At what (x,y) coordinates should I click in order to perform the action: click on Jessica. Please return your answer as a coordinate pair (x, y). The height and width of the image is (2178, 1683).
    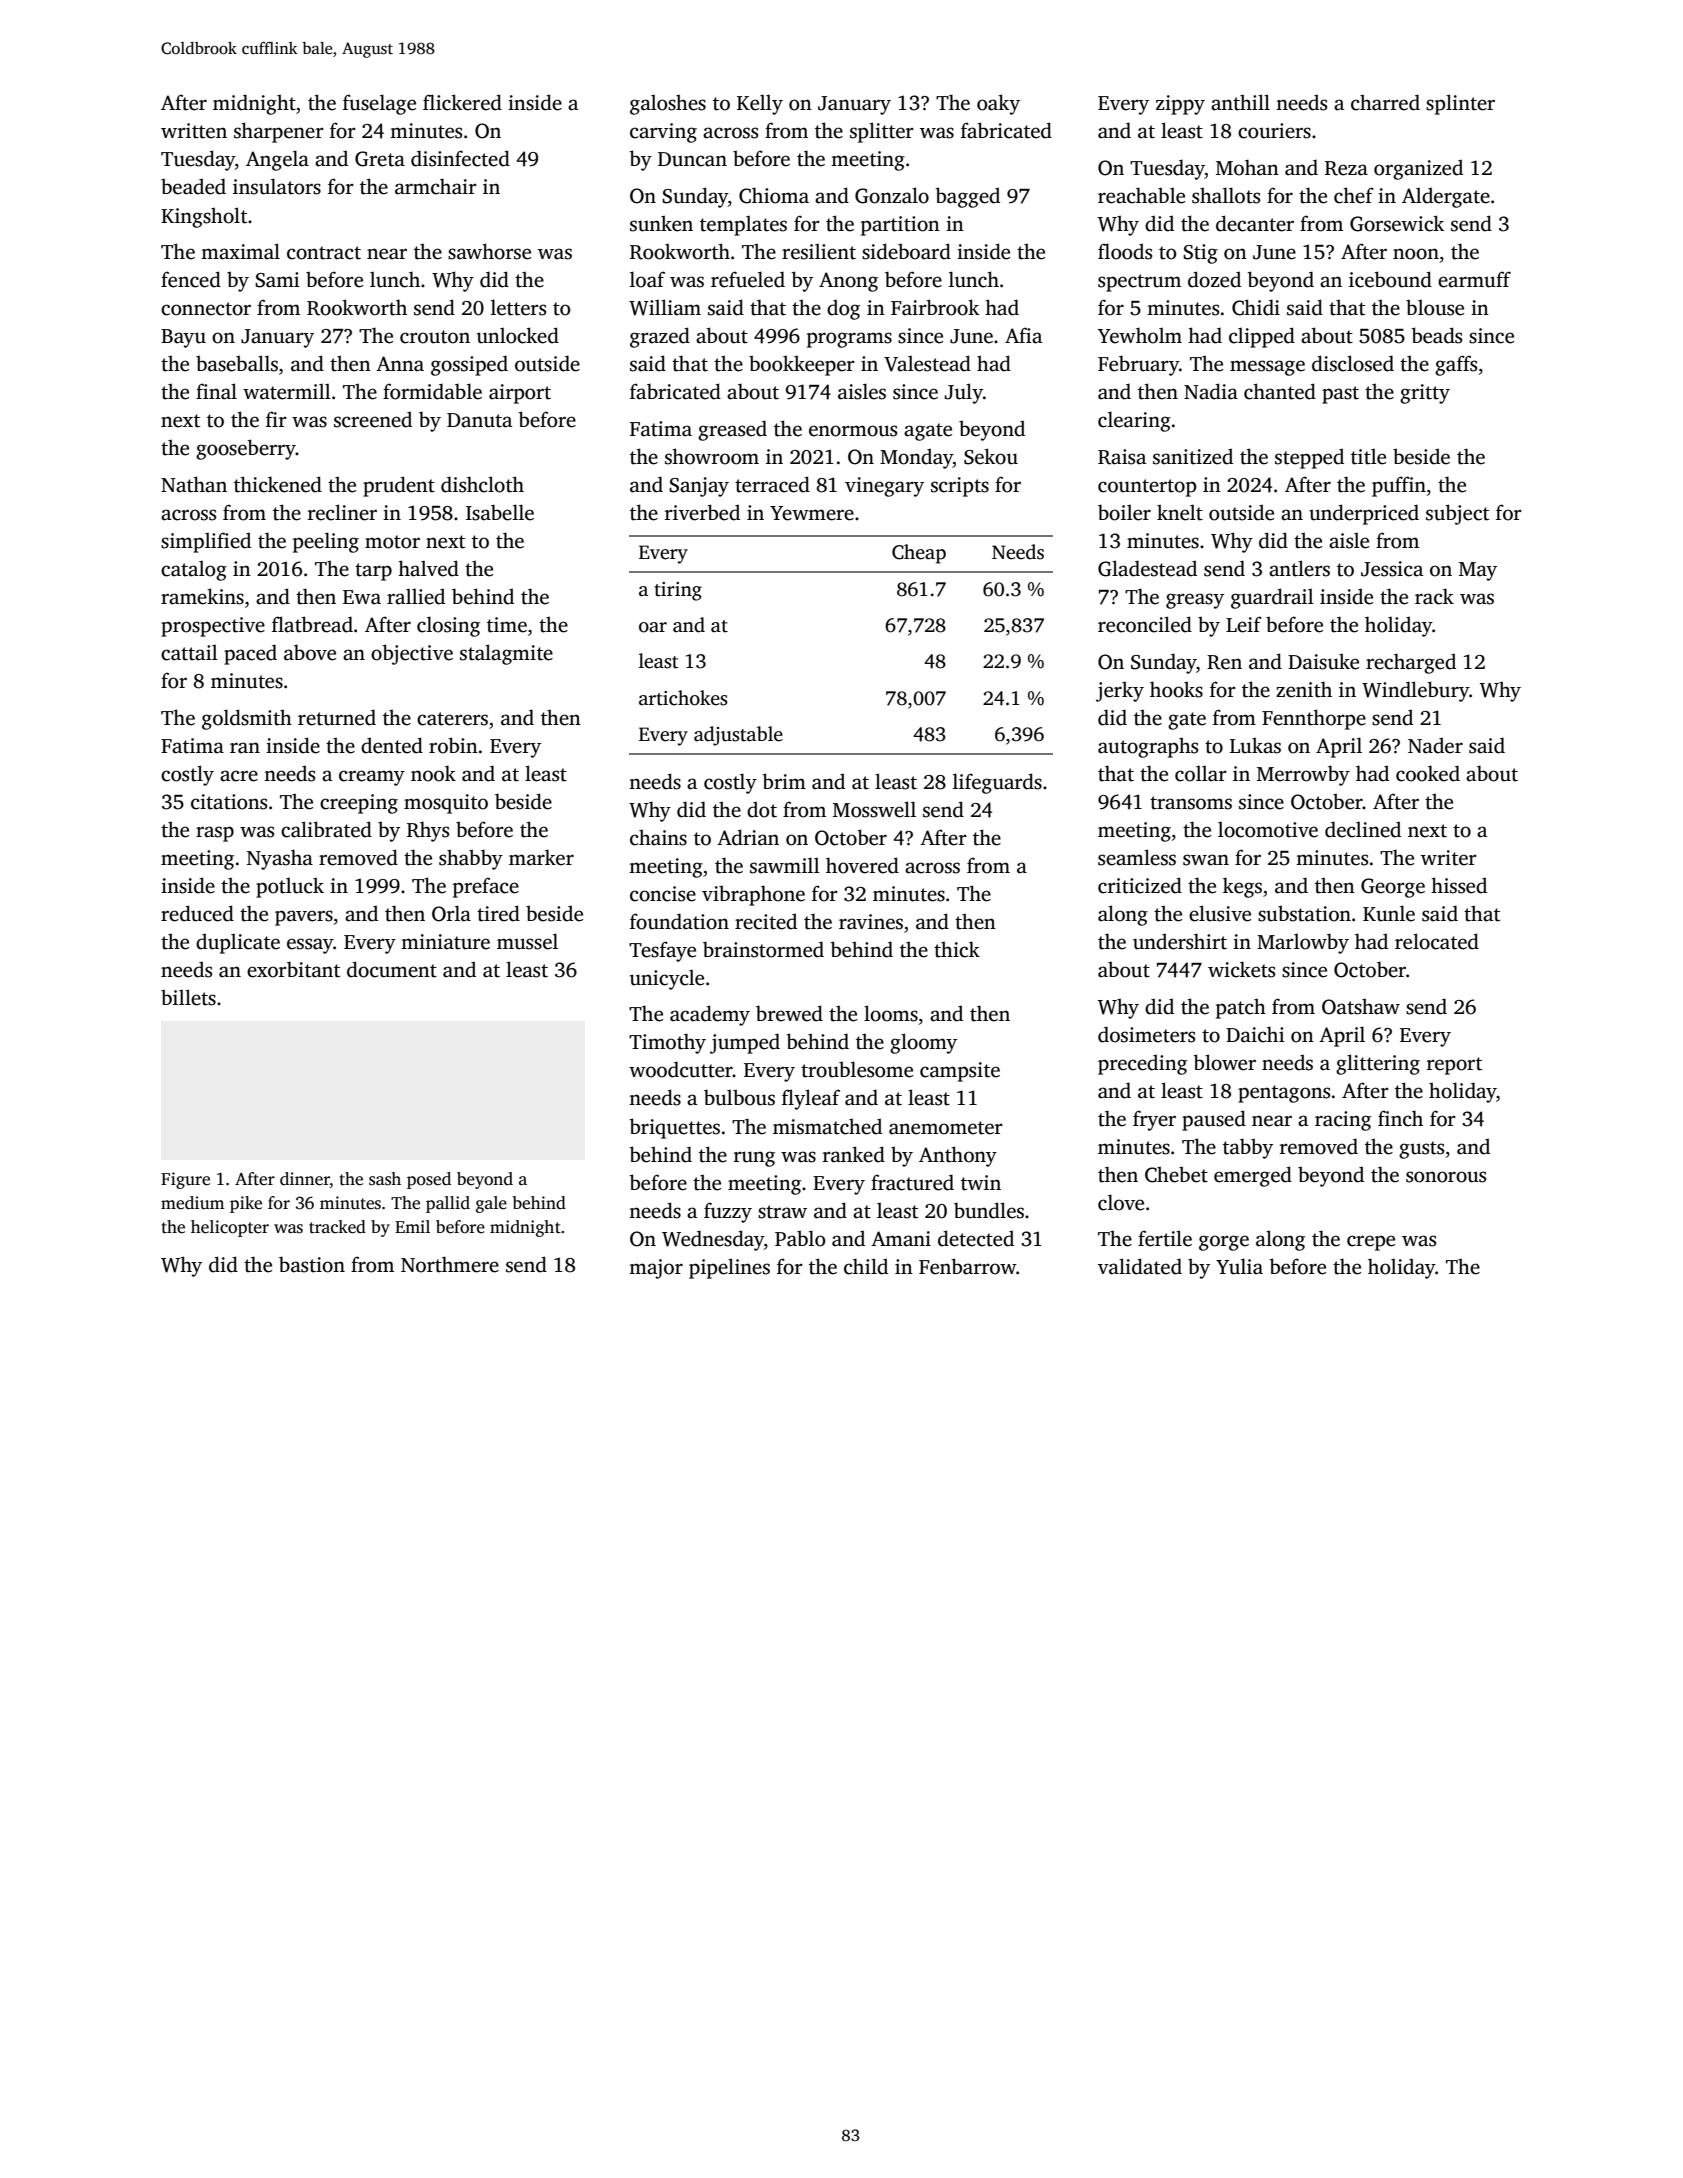
    Looking at the image, I should click on (1392, 569).
